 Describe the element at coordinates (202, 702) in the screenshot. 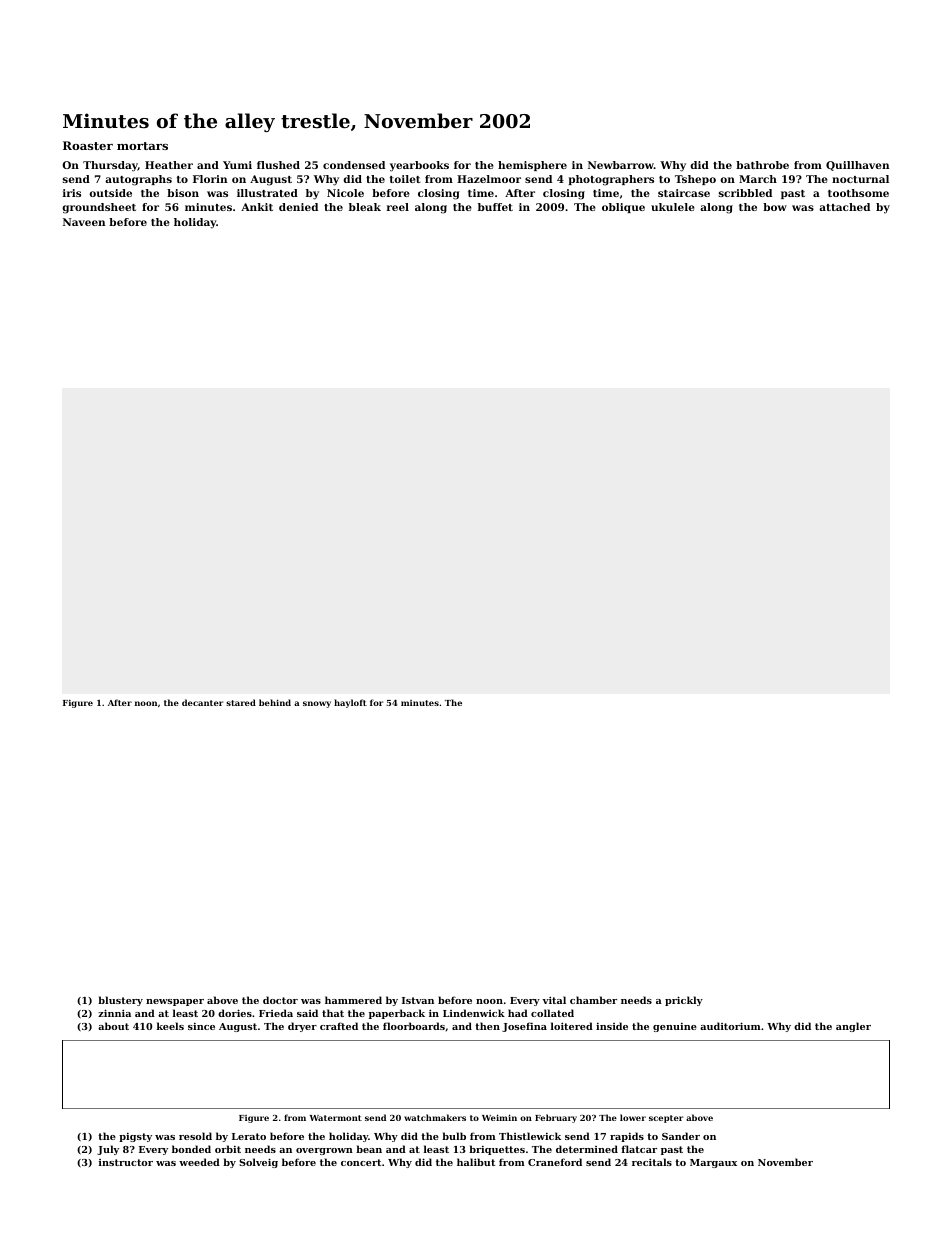

I see `decanter` at that location.
